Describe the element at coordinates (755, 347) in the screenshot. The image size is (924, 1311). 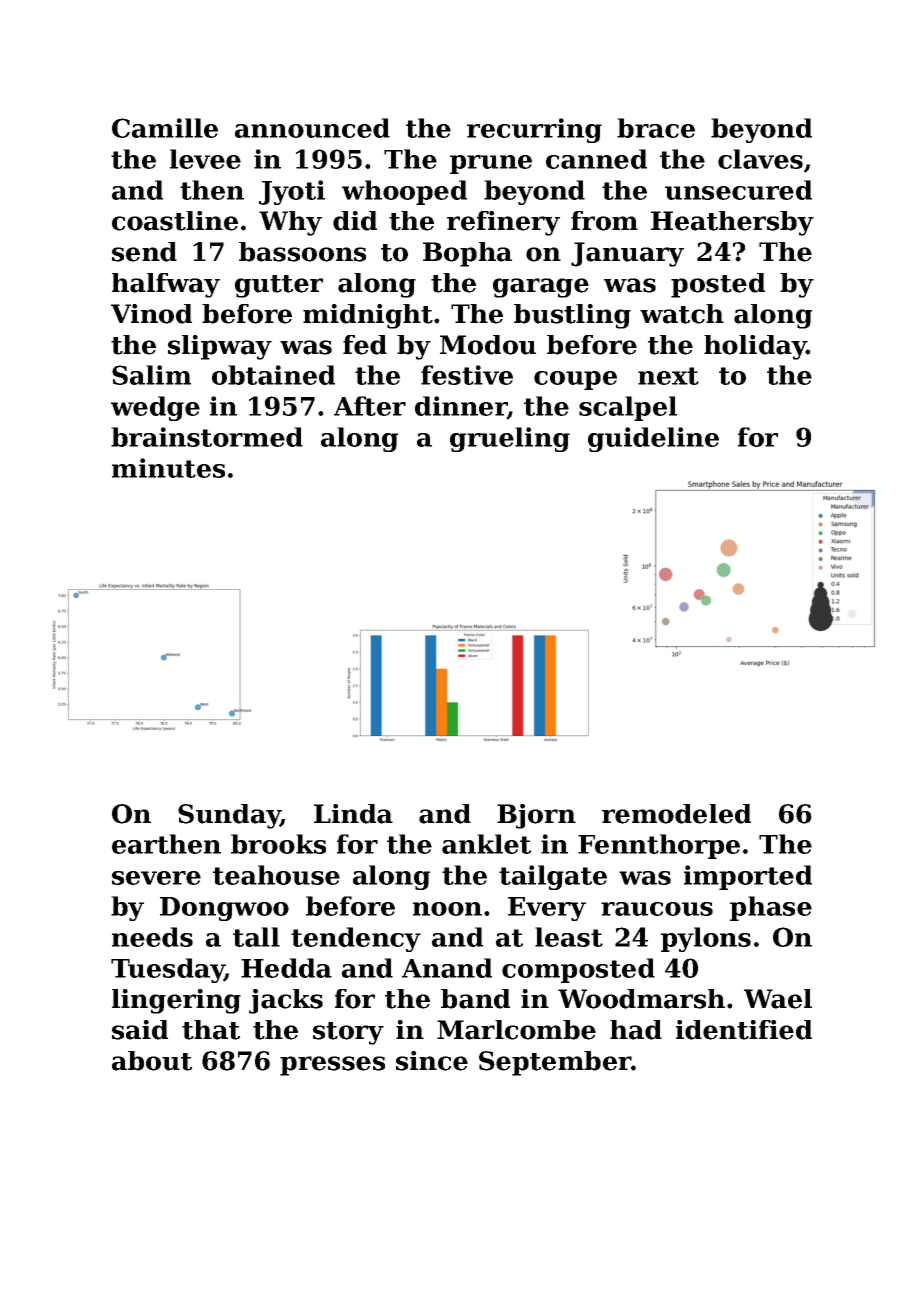
I see `holiday` at that location.
